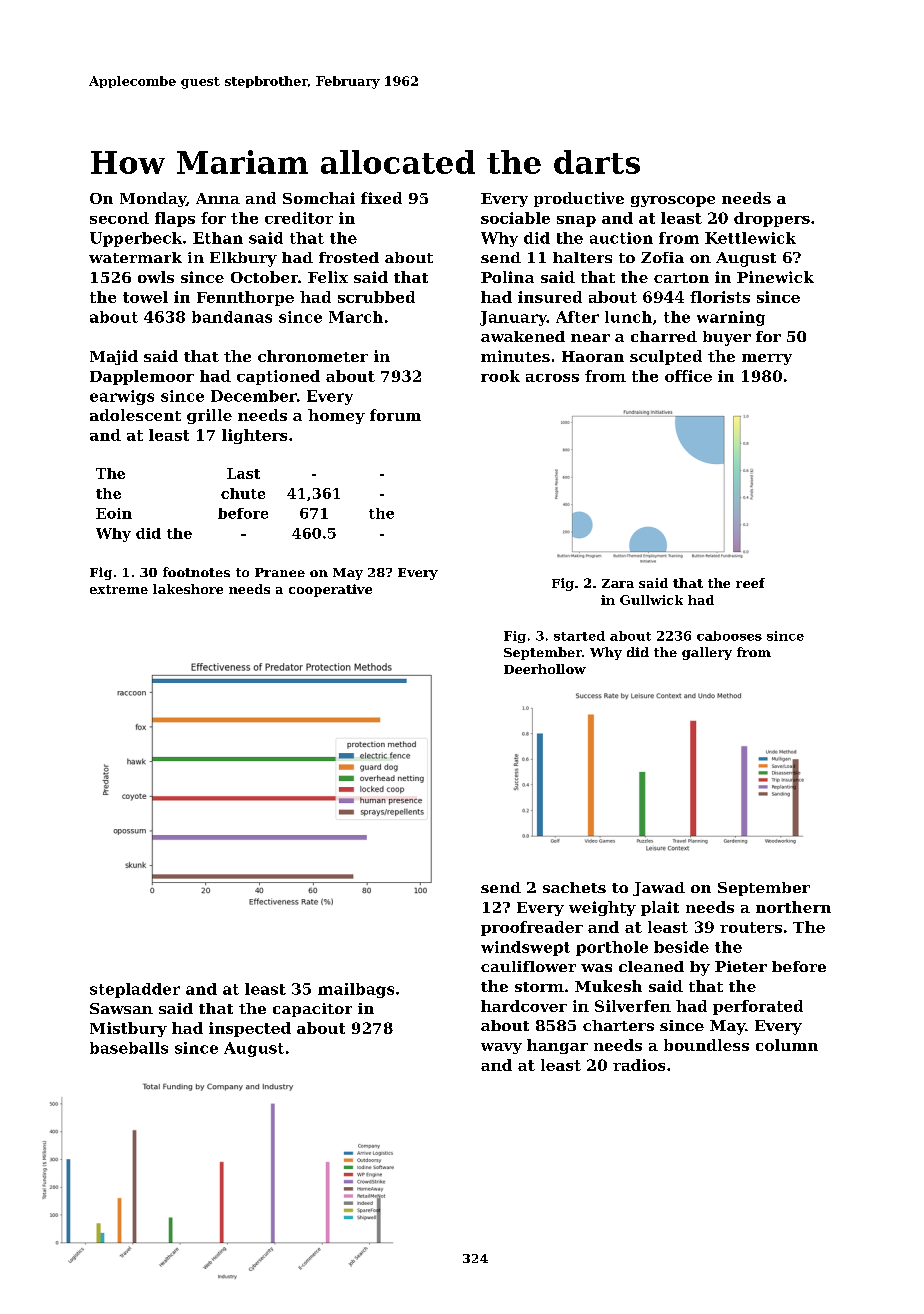 The height and width of the document is (1314, 924). What do you see at coordinates (579, 636) in the document?
I see `started` at bounding box center [579, 636].
